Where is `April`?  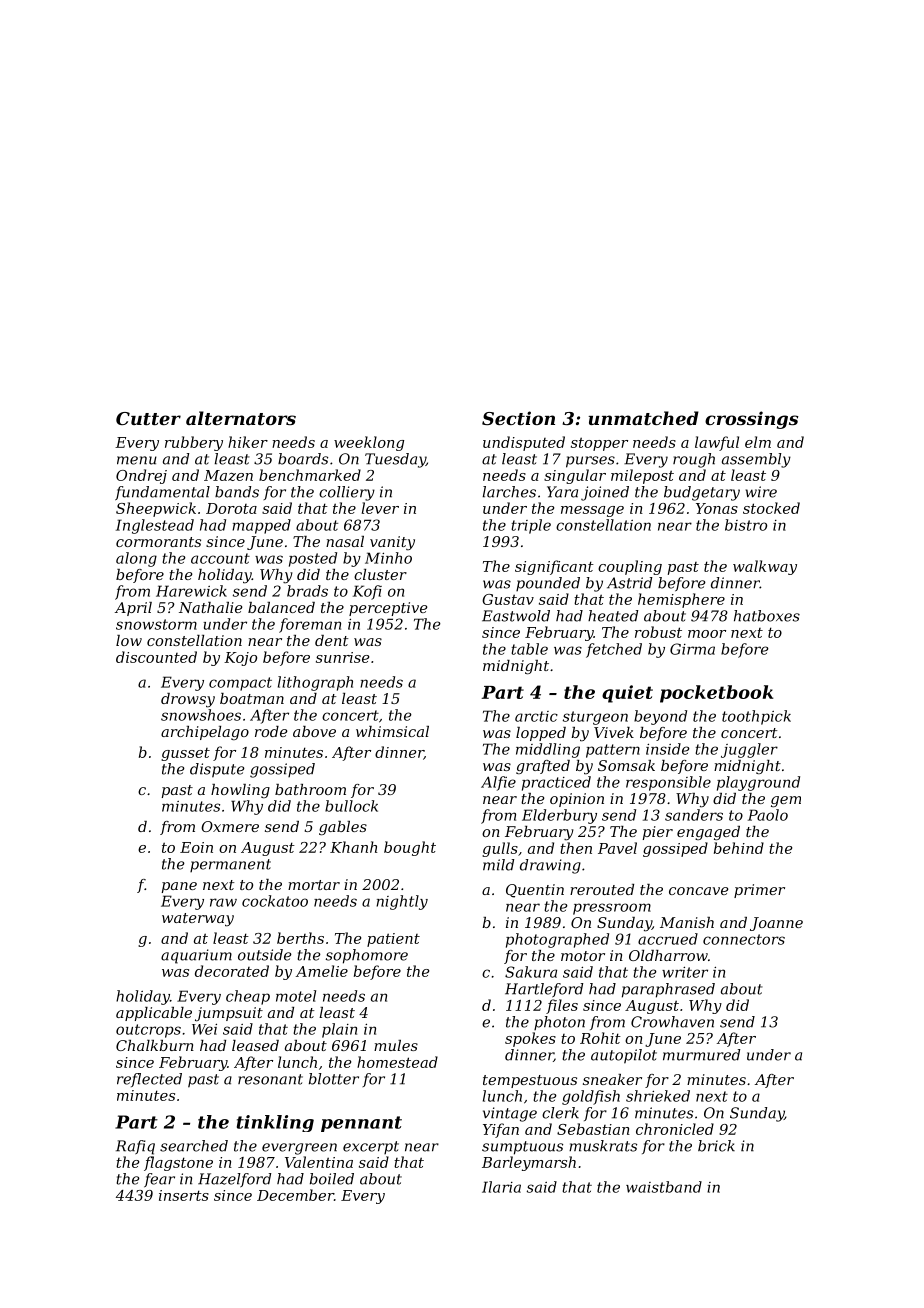 April is located at coordinates (133, 609).
